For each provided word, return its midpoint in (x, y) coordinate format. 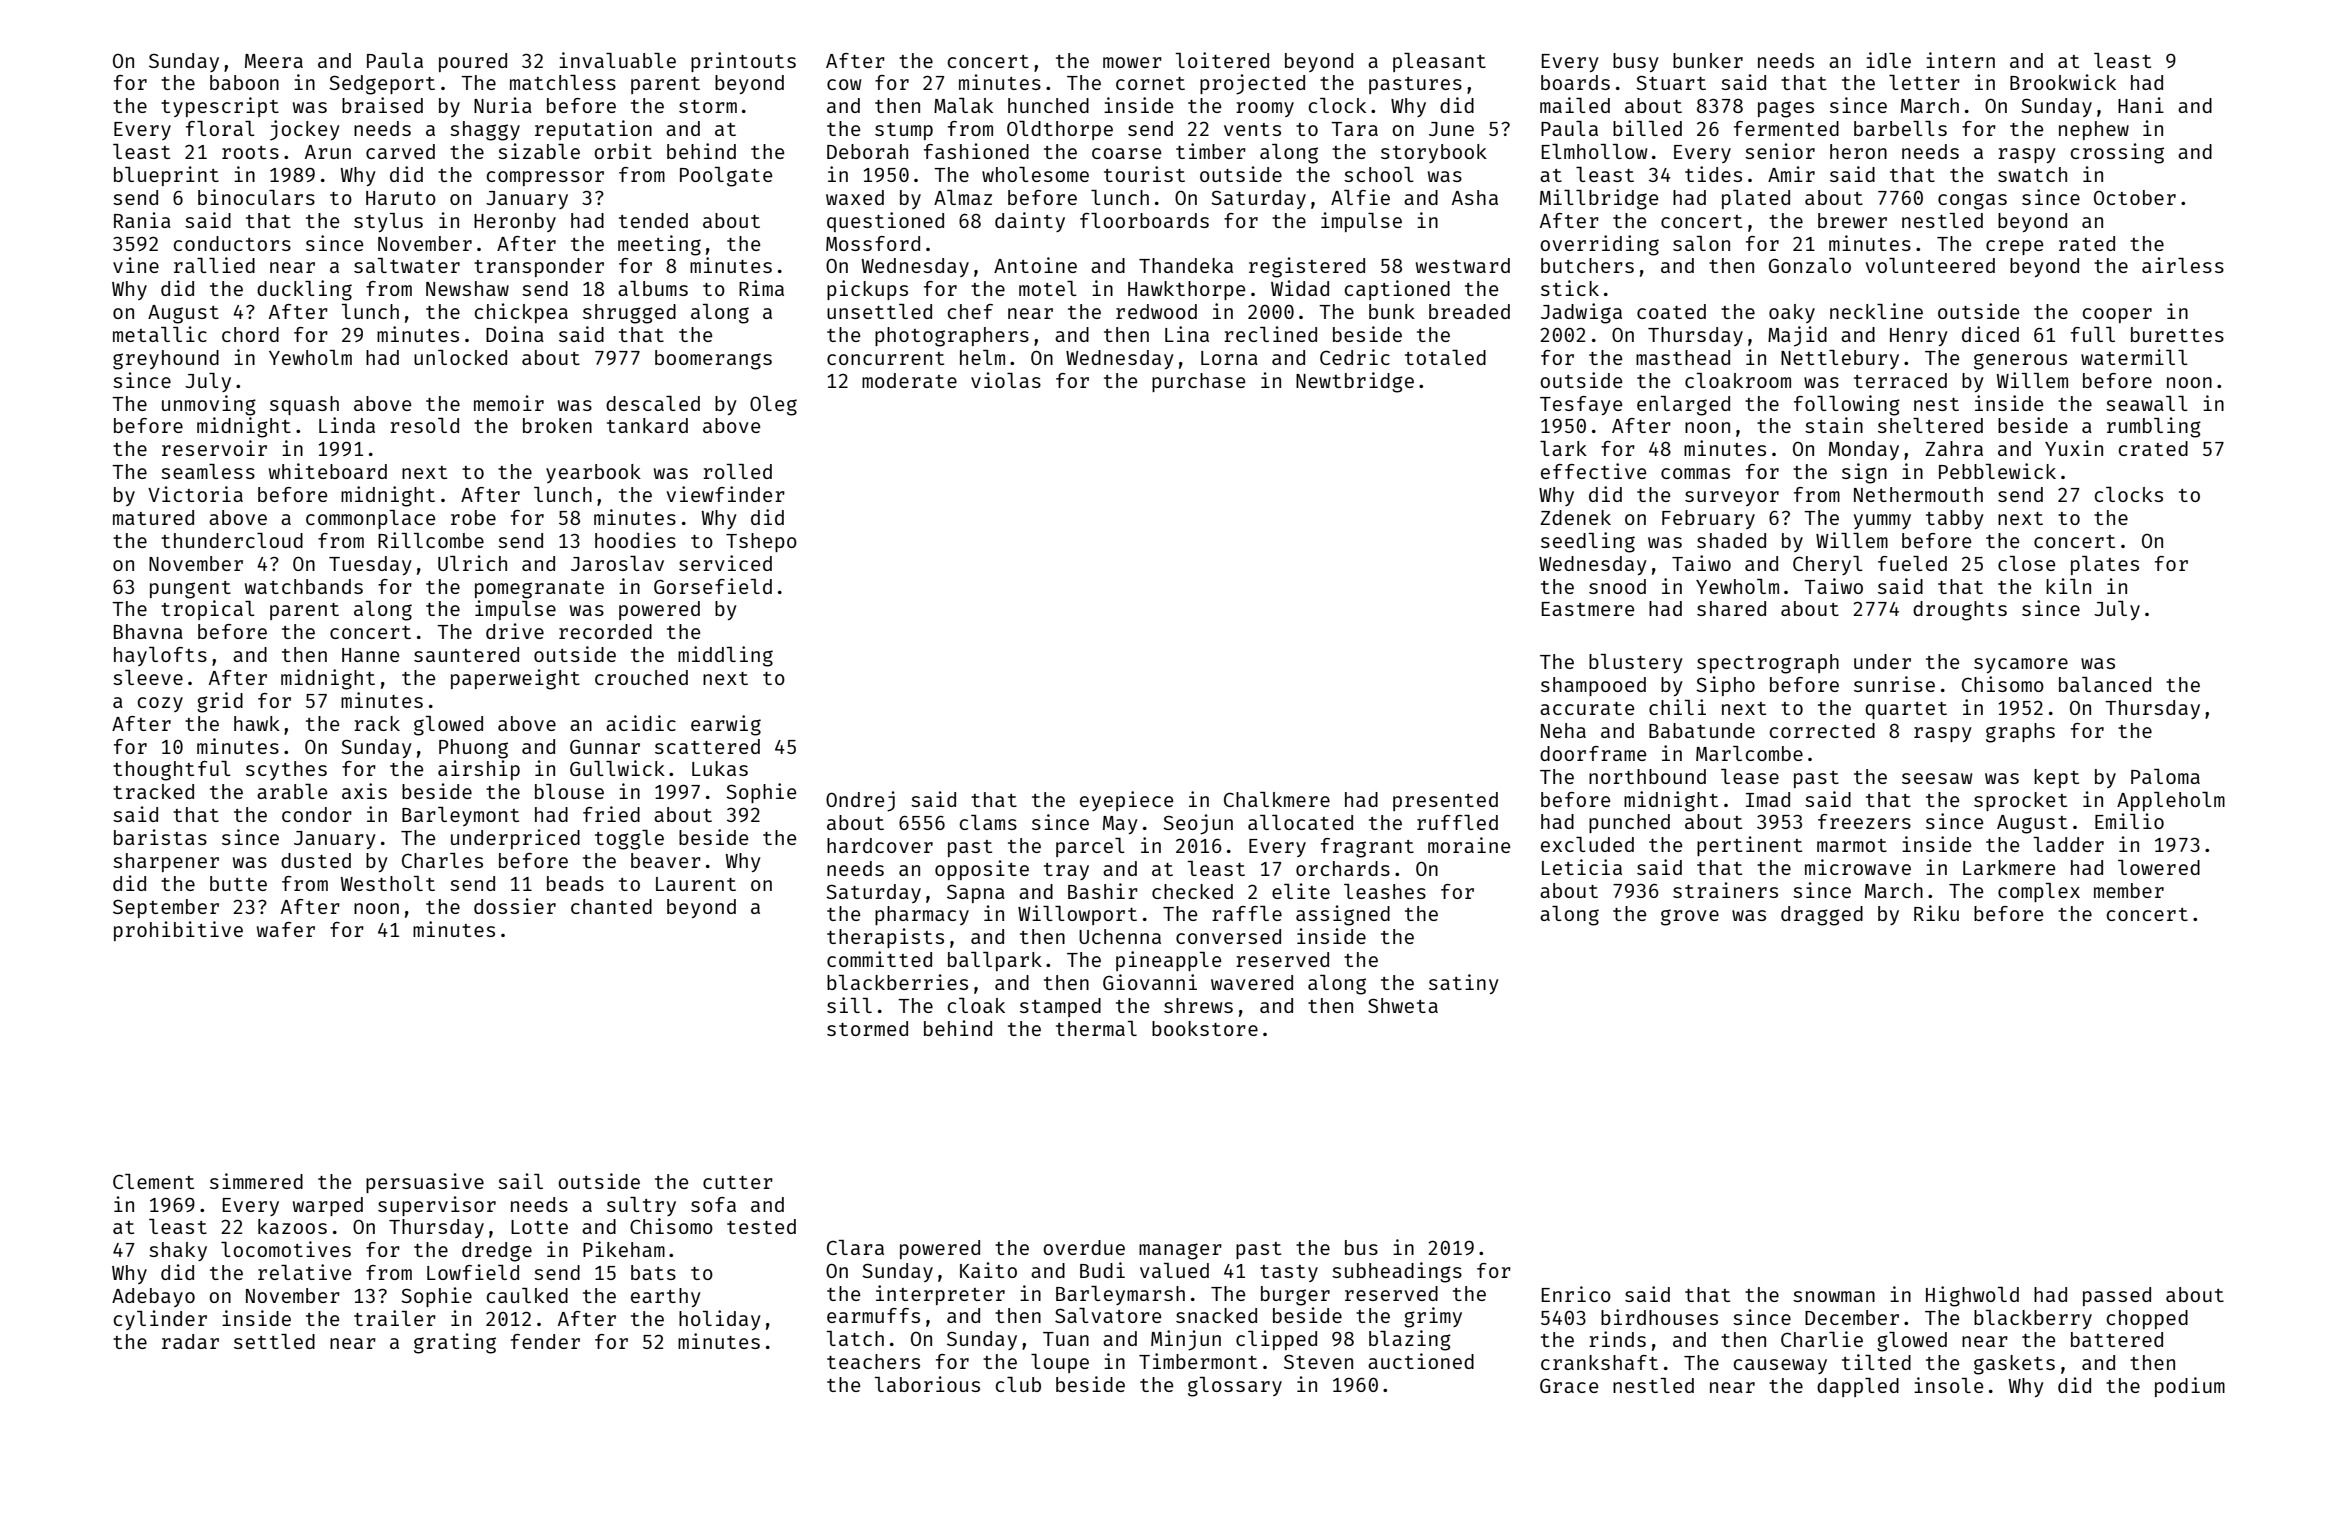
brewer (1852, 220)
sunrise (1894, 684)
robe (473, 517)
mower (1132, 62)
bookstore (1205, 1028)
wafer (286, 929)
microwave (1858, 867)
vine (136, 265)
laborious (927, 1384)
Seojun (1198, 824)
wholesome (1035, 174)
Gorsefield (713, 586)
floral (220, 128)
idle (1888, 60)
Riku (1936, 913)
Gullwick (617, 768)
